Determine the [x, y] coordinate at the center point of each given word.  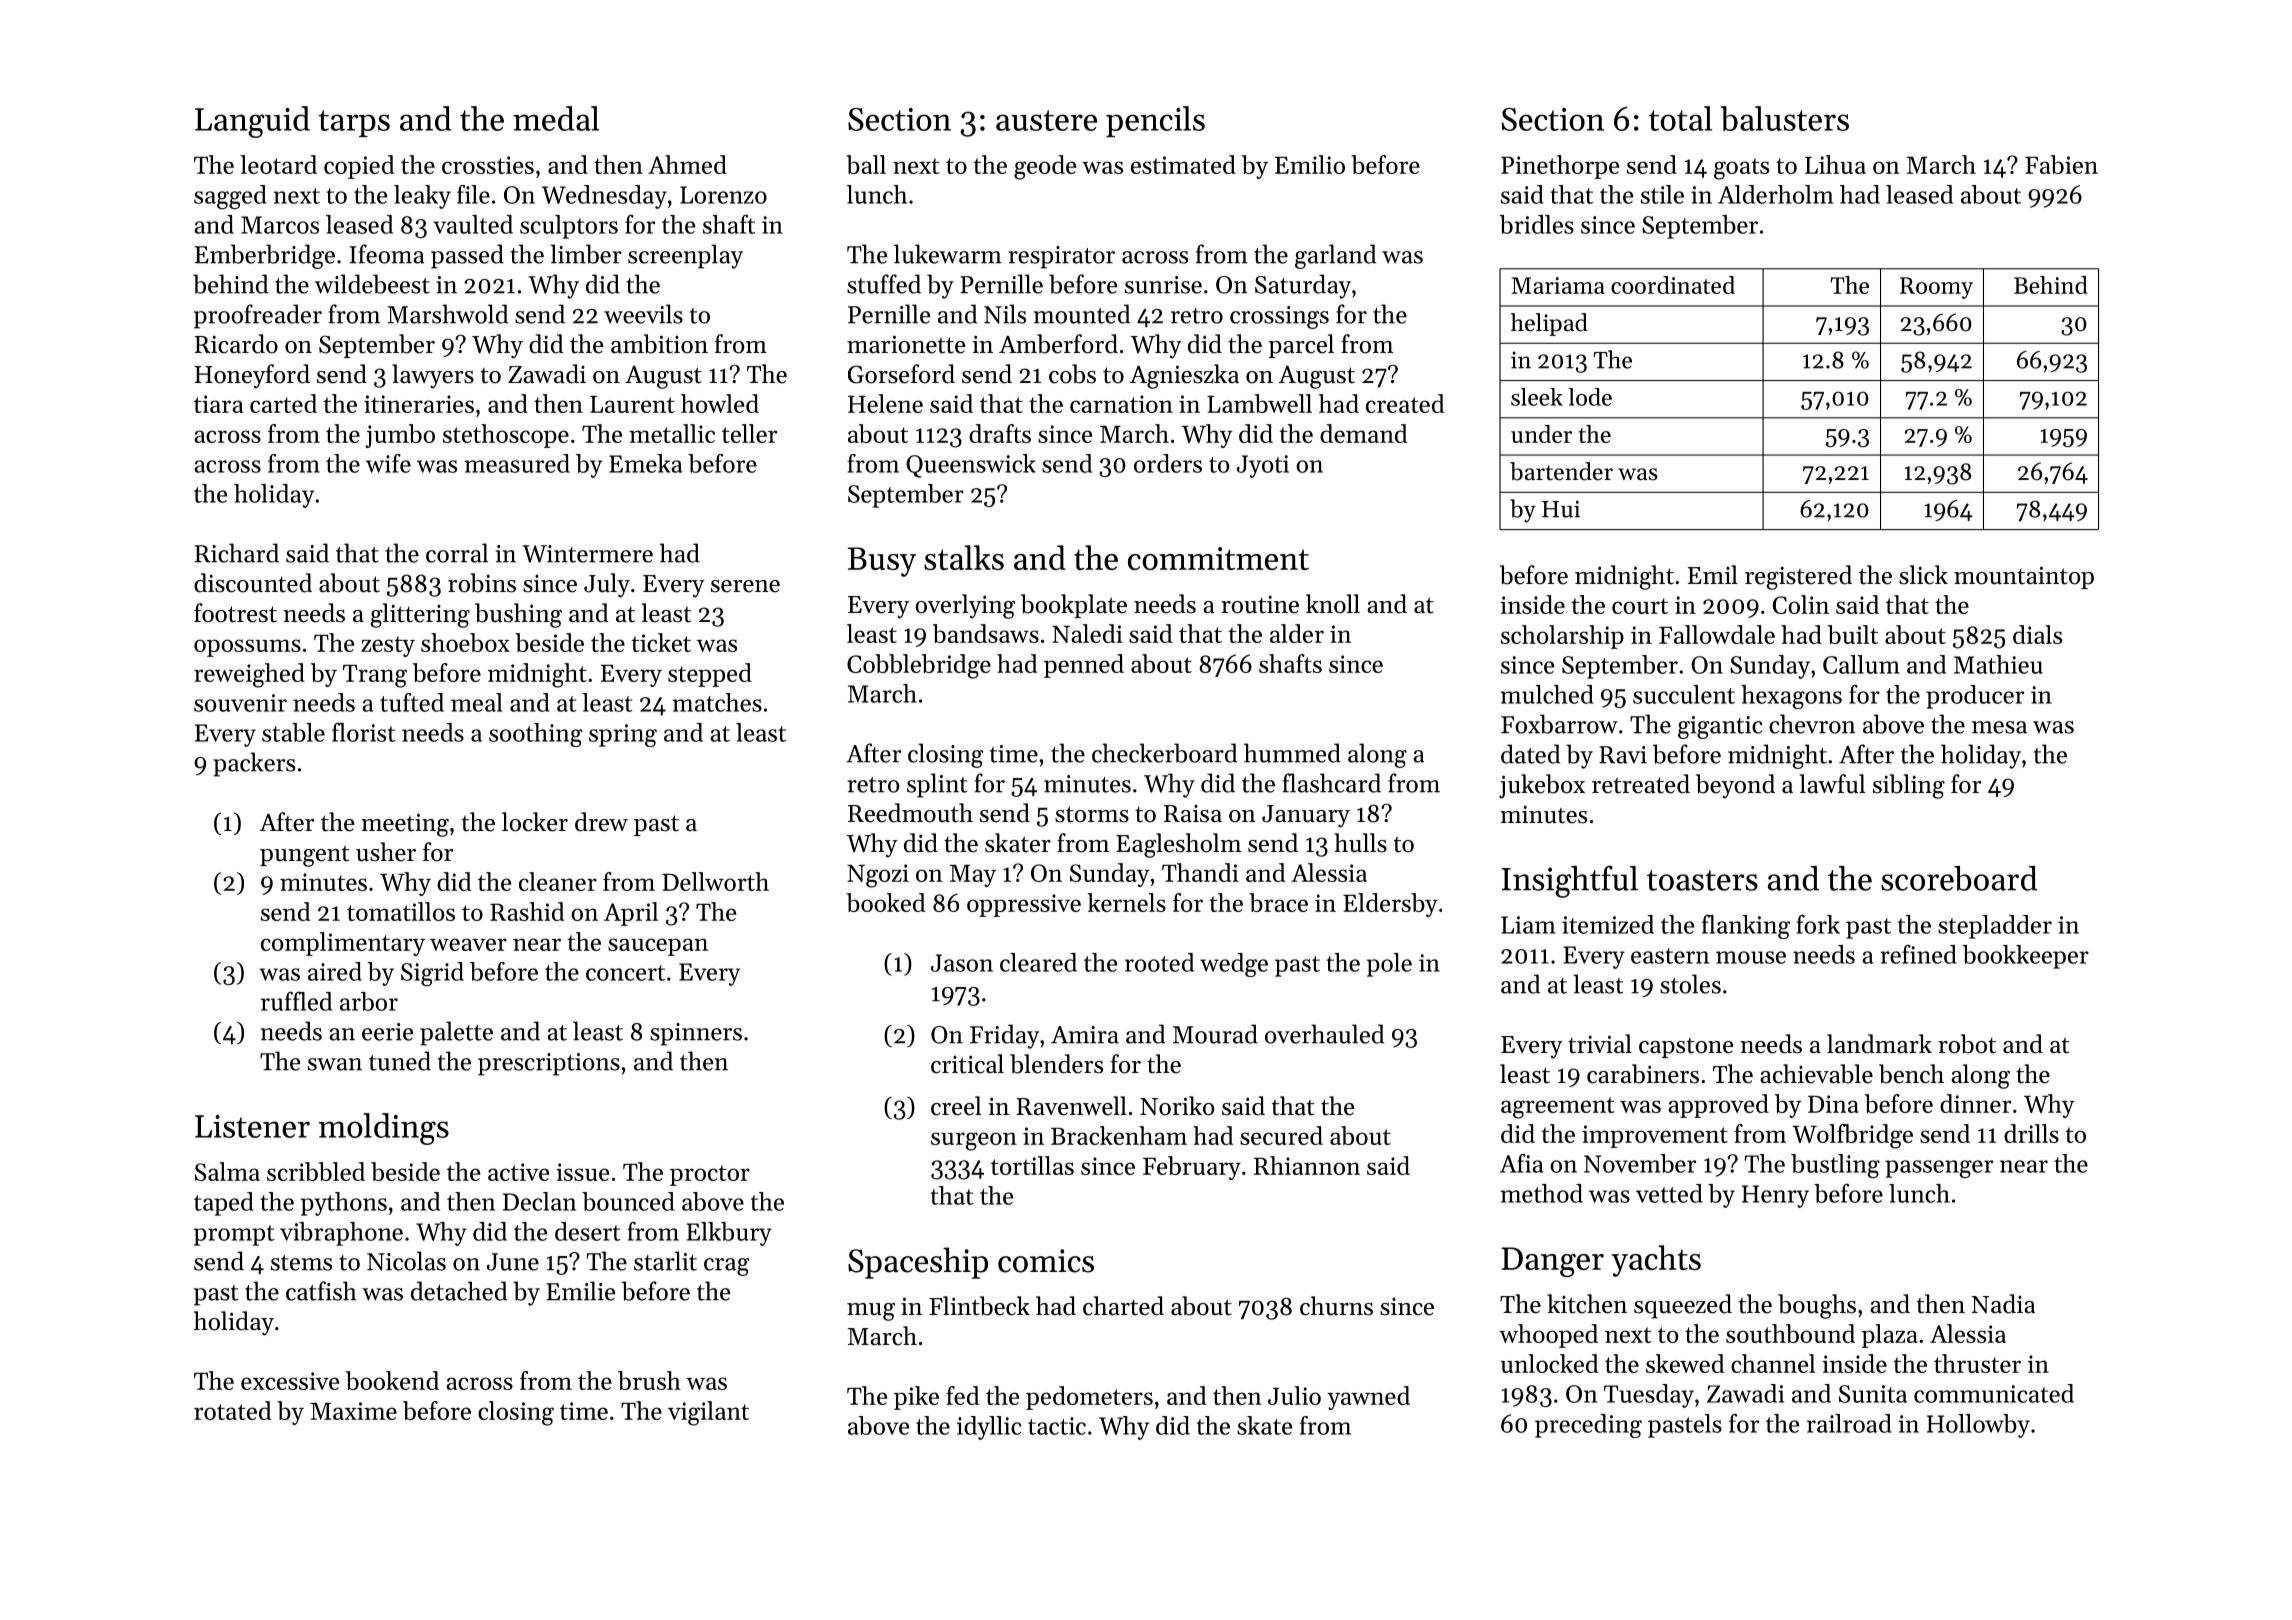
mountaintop [2024, 577]
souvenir [240, 703]
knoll [1333, 604]
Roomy [1936, 288]
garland [1335, 256]
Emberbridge [265, 256]
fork [1818, 924]
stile [1662, 194]
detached [459, 1291]
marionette [906, 344]
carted [283, 403]
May [973, 876]
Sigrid [432, 974]
